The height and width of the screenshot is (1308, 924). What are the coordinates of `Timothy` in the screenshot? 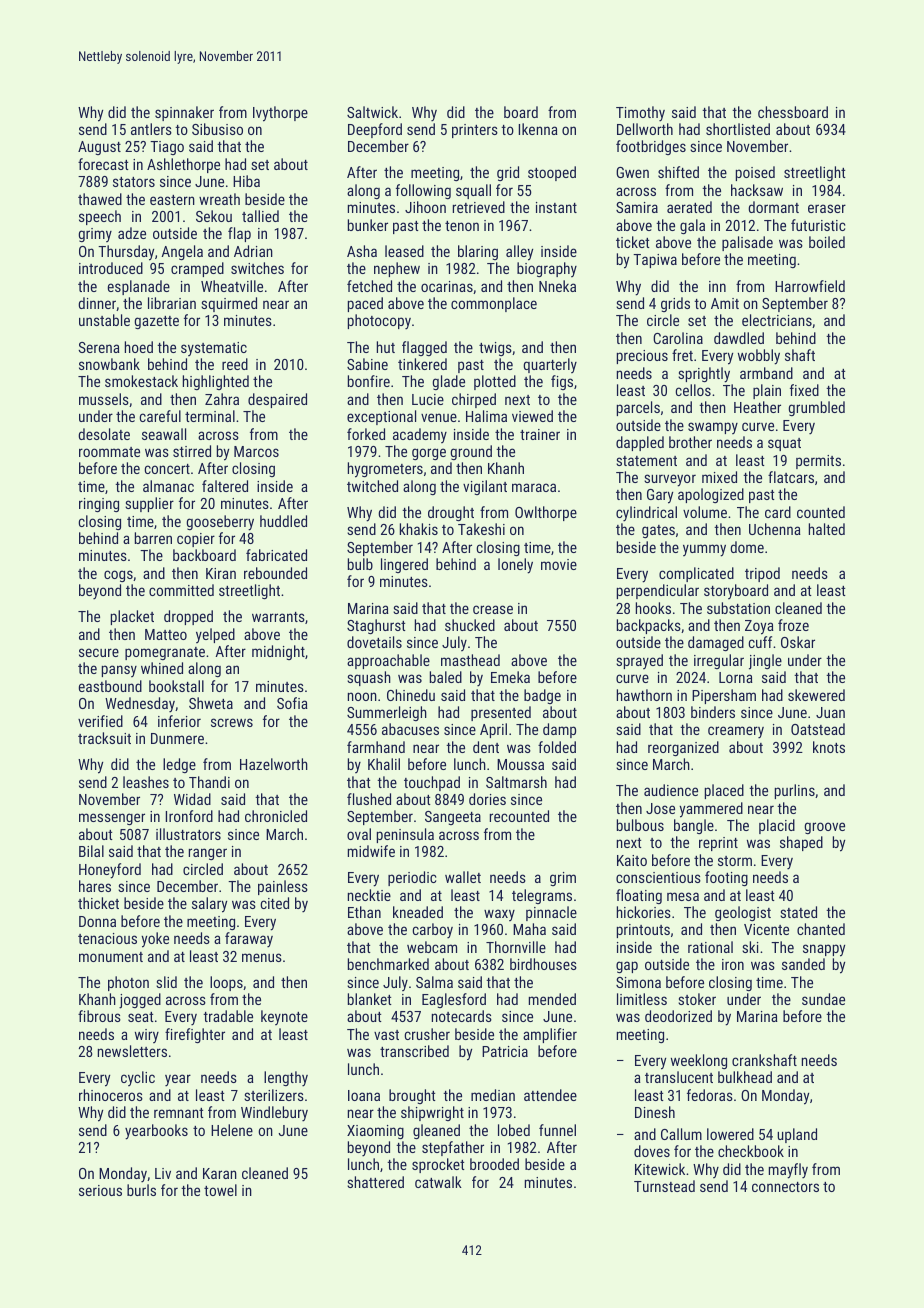 It's located at (640, 114).
